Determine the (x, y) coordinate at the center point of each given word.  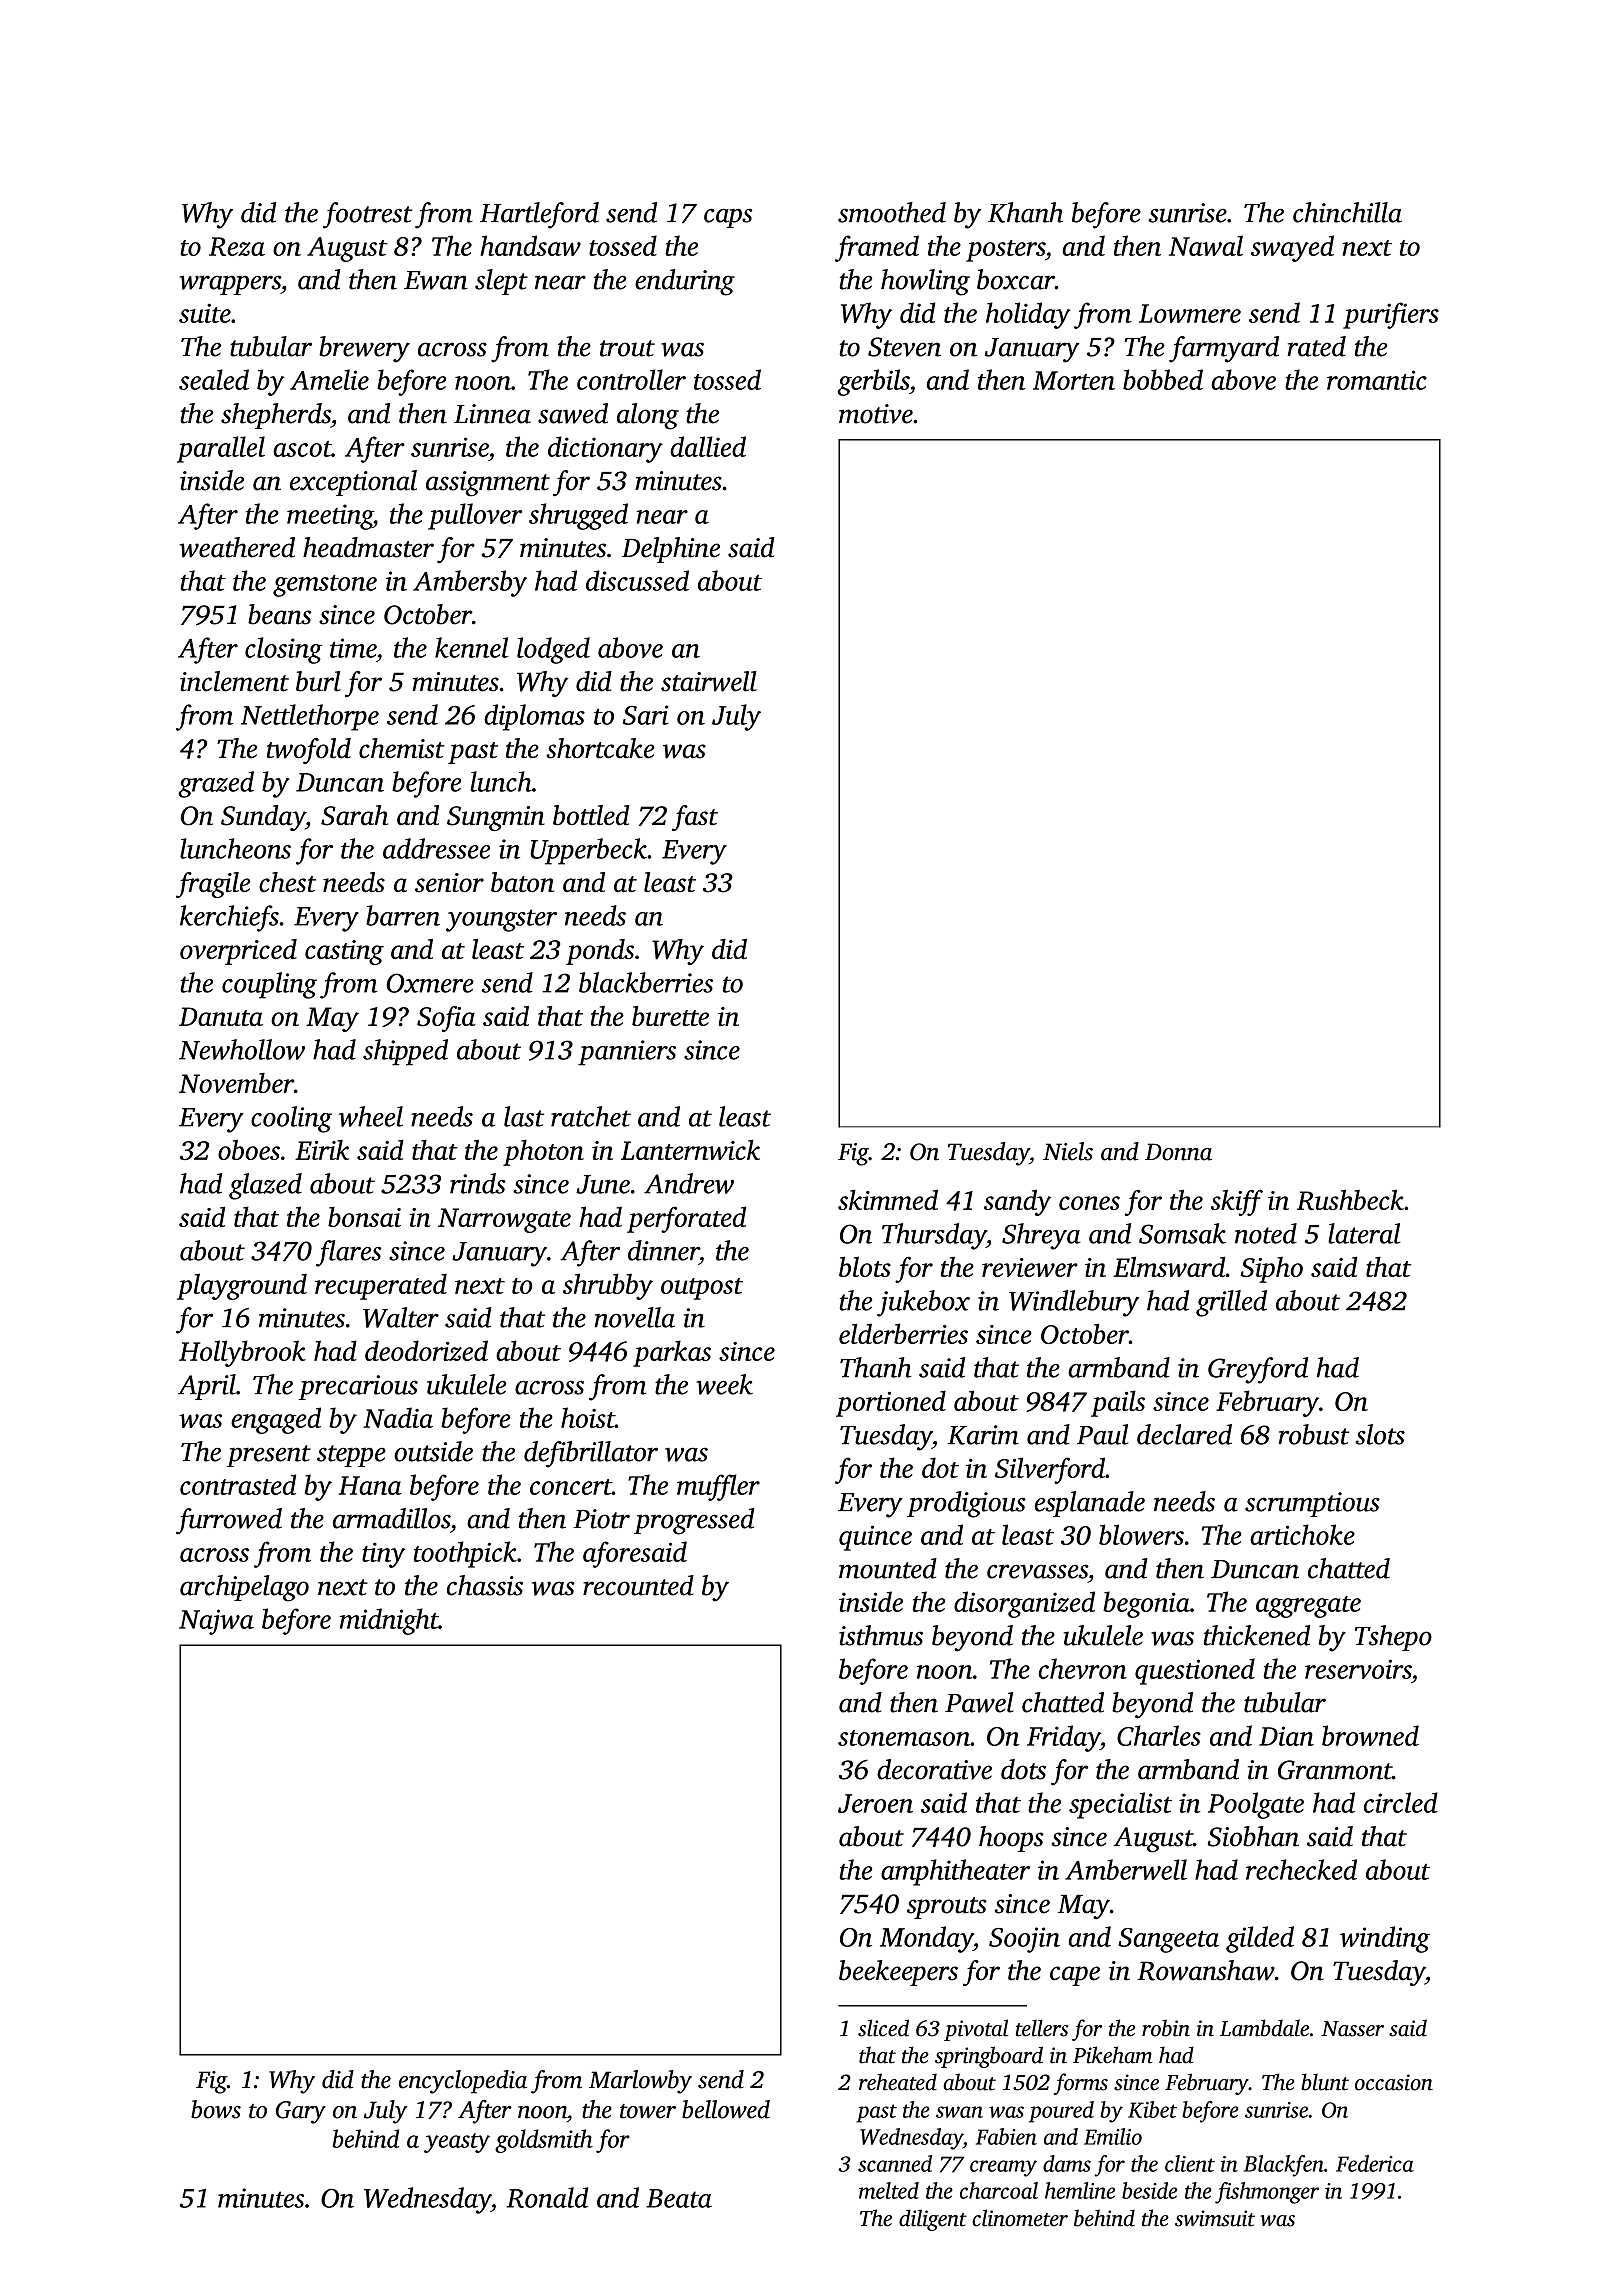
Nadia (398, 1417)
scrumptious (1312, 1504)
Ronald (547, 2197)
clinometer (1020, 2218)
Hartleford (539, 215)
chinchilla (1347, 212)
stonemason (904, 1738)
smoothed (892, 212)
